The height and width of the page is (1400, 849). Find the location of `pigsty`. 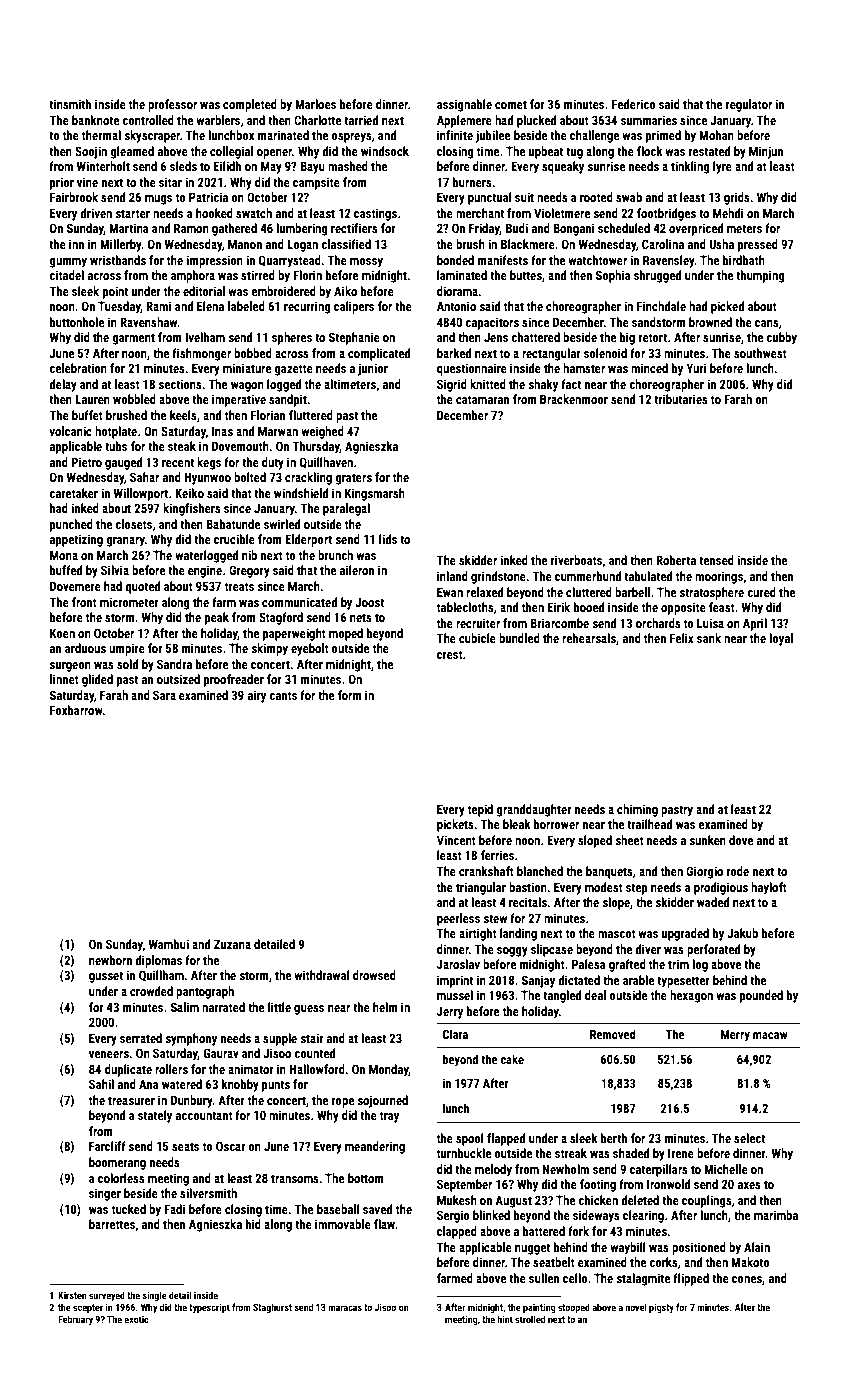

pigsty is located at coordinates (661, 1308).
